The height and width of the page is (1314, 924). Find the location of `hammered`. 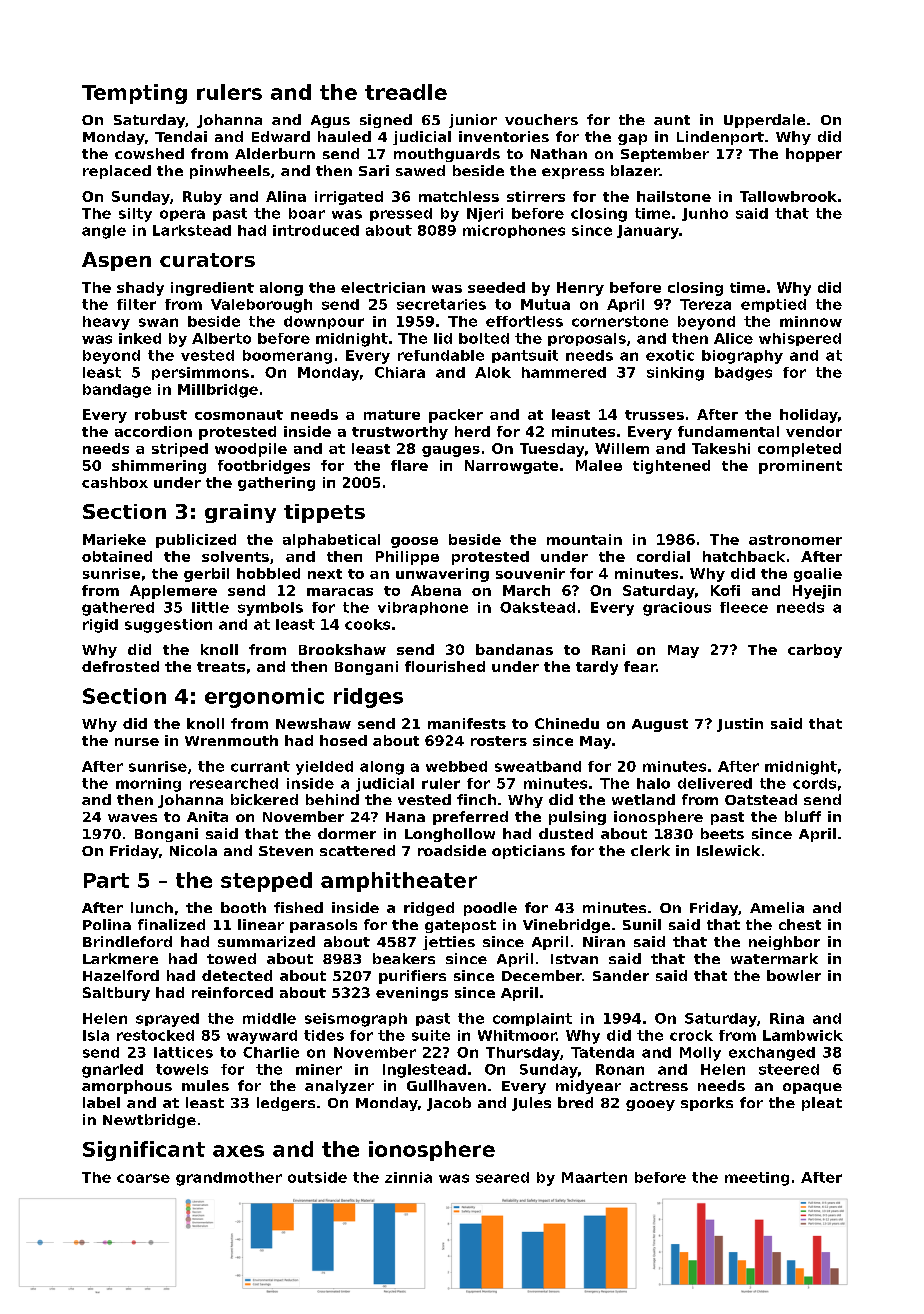

hammered is located at coordinates (564, 372).
